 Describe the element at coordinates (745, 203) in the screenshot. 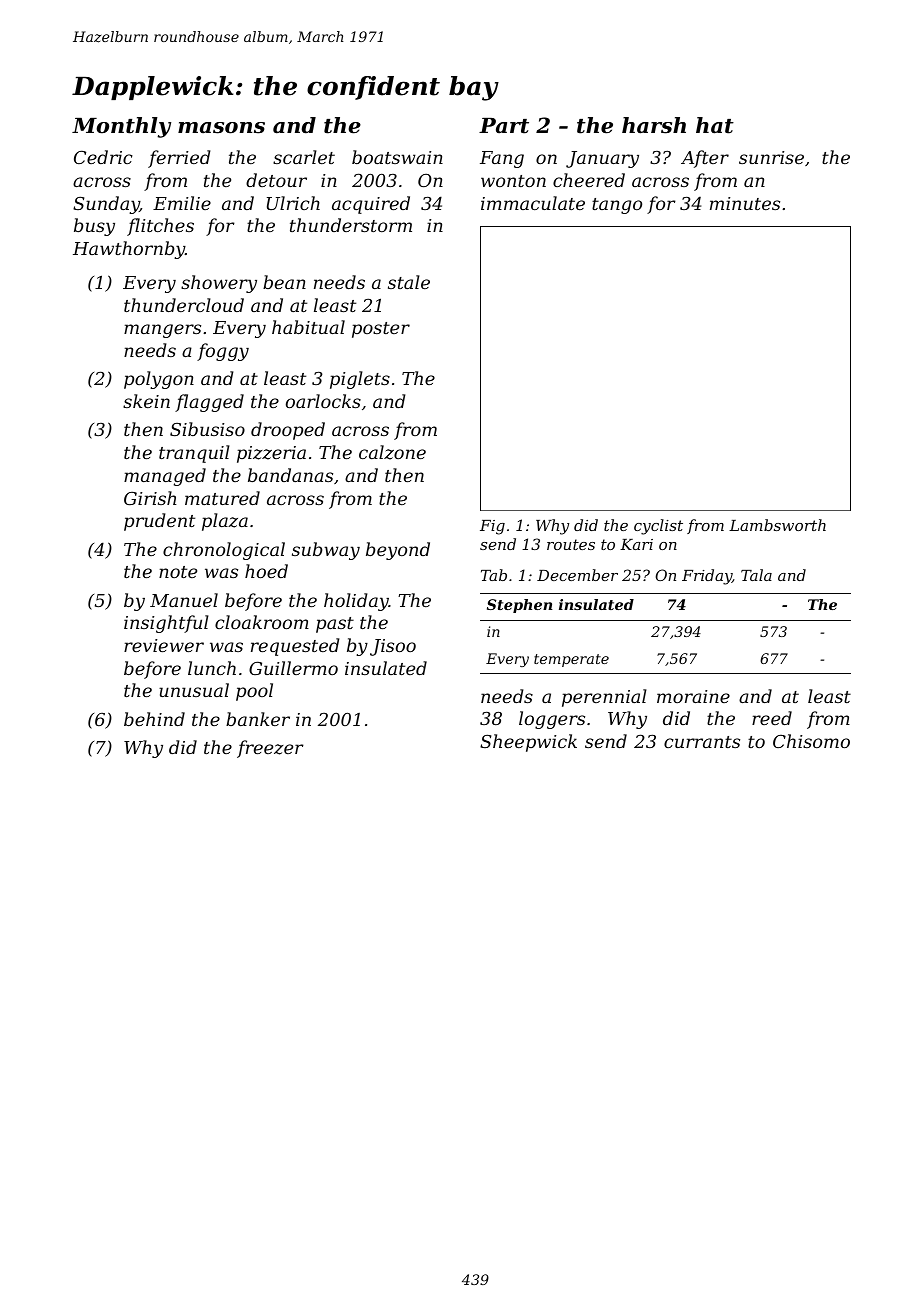

I see `minutes` at that location.
